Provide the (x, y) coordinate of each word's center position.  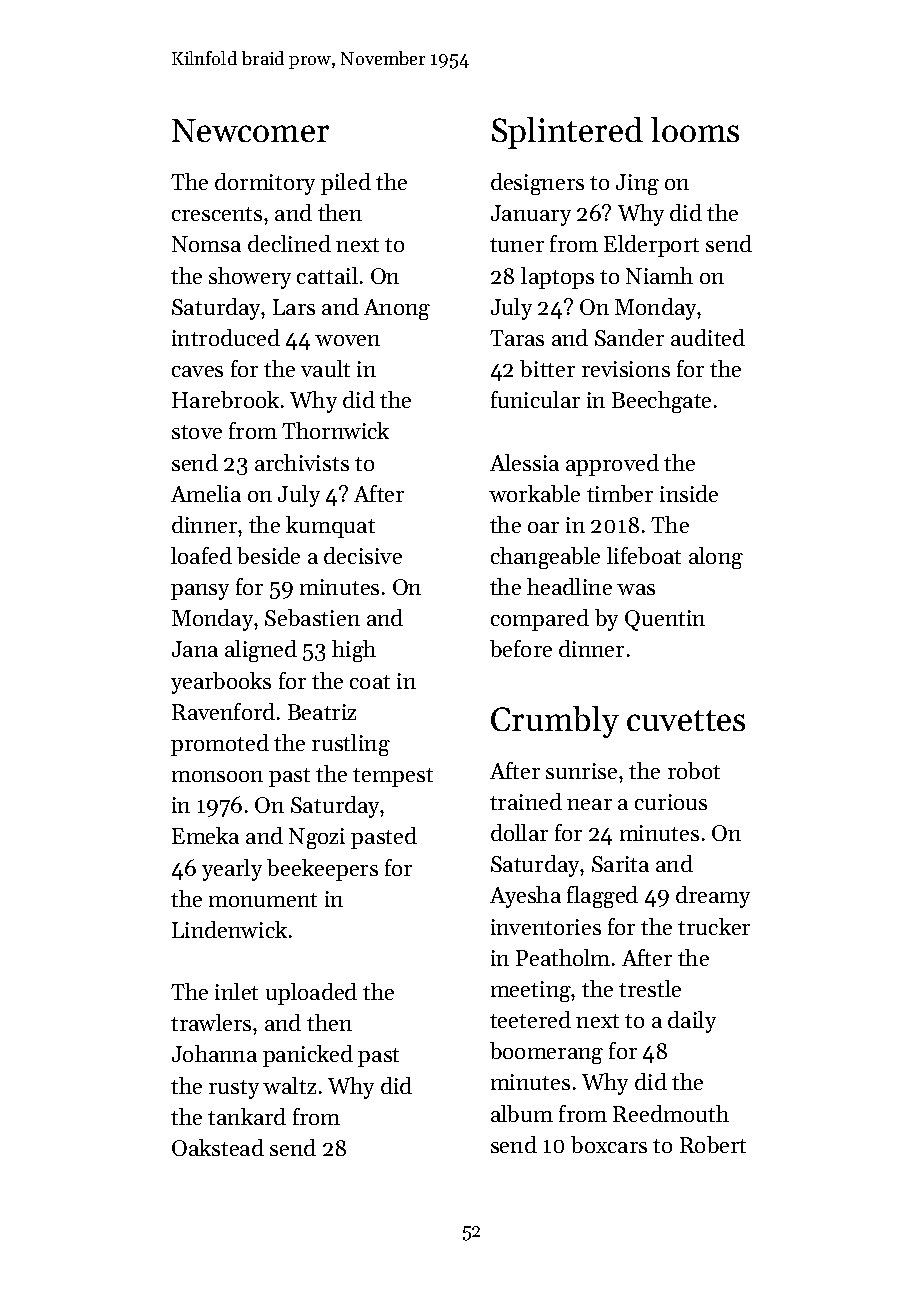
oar (543, 527)
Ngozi (317, 838)
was (636, 589)
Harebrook (225, 399)
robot (694, 770)
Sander (629, 337)
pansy (200, 592)
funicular (535, 399)
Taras (517, 338)
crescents (217, 214)
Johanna (214, 1053)
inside (689, 493)
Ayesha (525, 897)
